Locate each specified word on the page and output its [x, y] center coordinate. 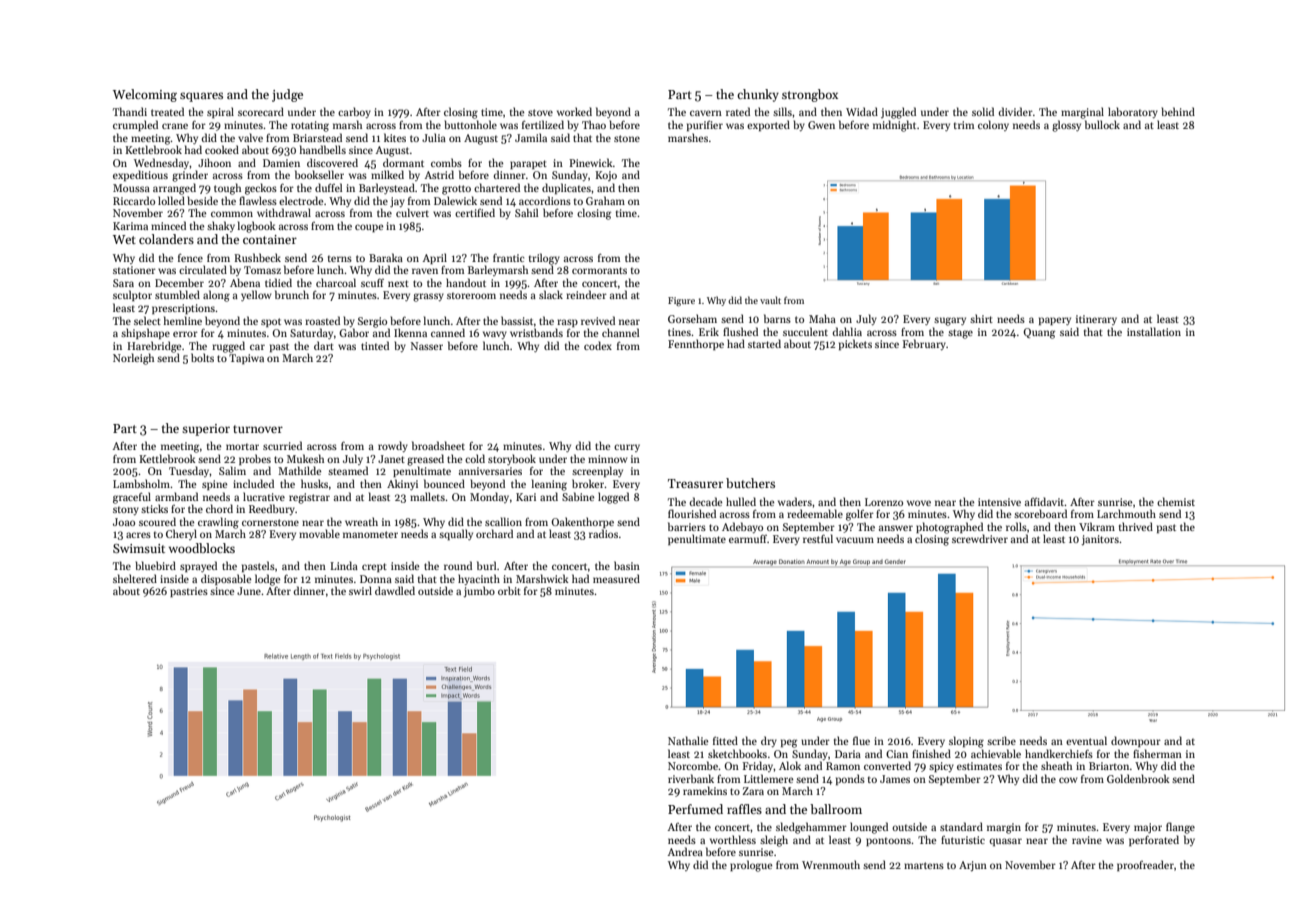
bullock [1102, 124]
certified [475, 212]
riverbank [691, 778]
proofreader [1145, 865]
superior [206, 430]
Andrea [685, 851]
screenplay [597, 471]
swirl [360, 590]
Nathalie [688, 740]
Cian [897, 754]
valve [250, 137]
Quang [1039, 333]
